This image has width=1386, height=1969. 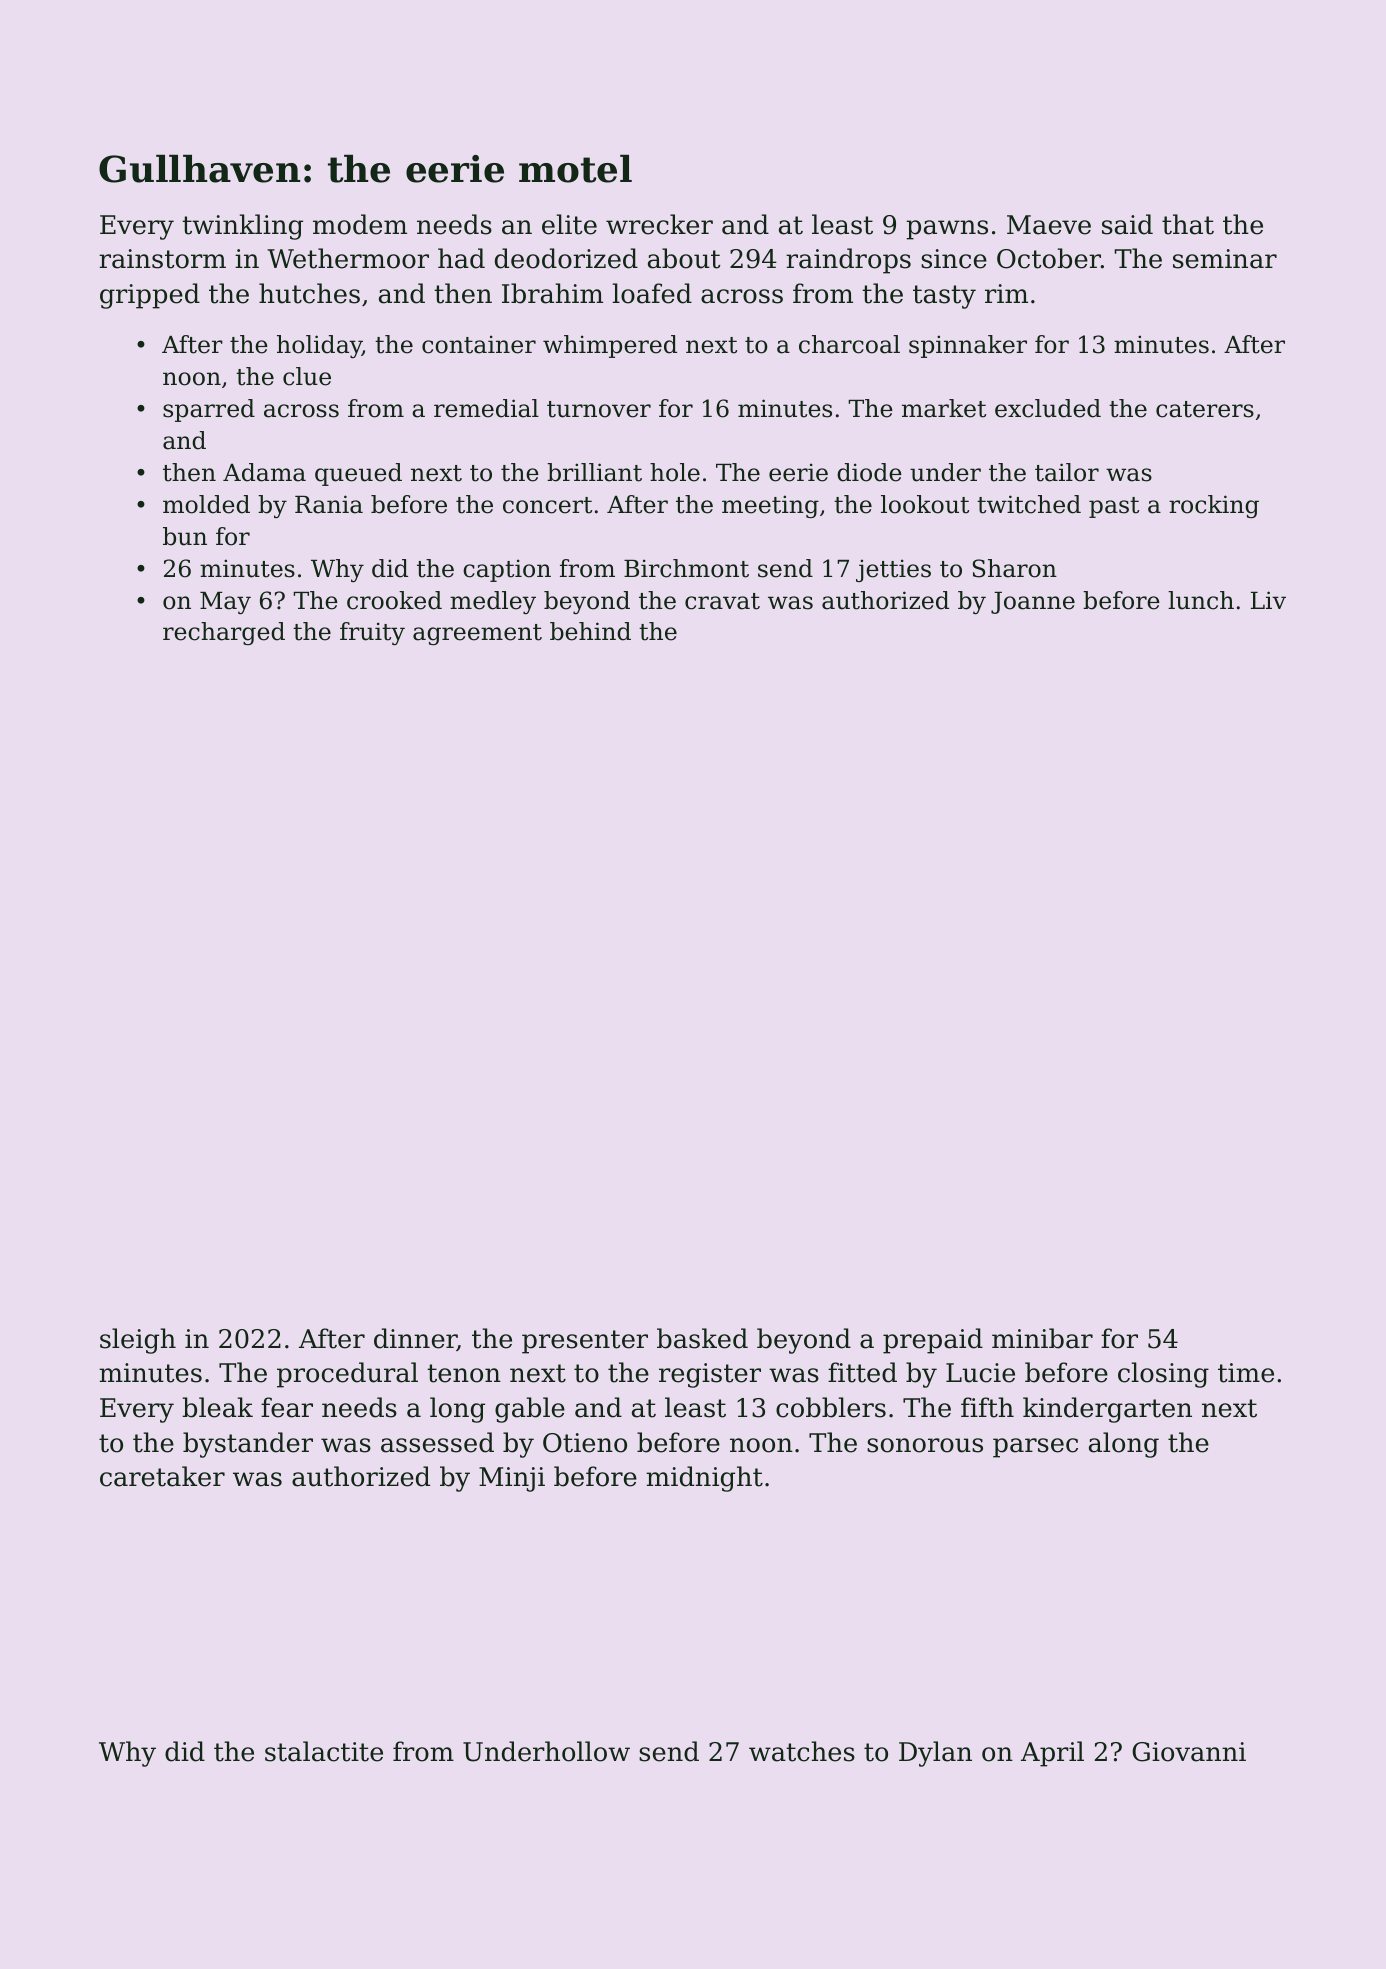 What do you see at coordinates (1127, 224) in the image?
I see `said` at bounding box center [1127, 224].
